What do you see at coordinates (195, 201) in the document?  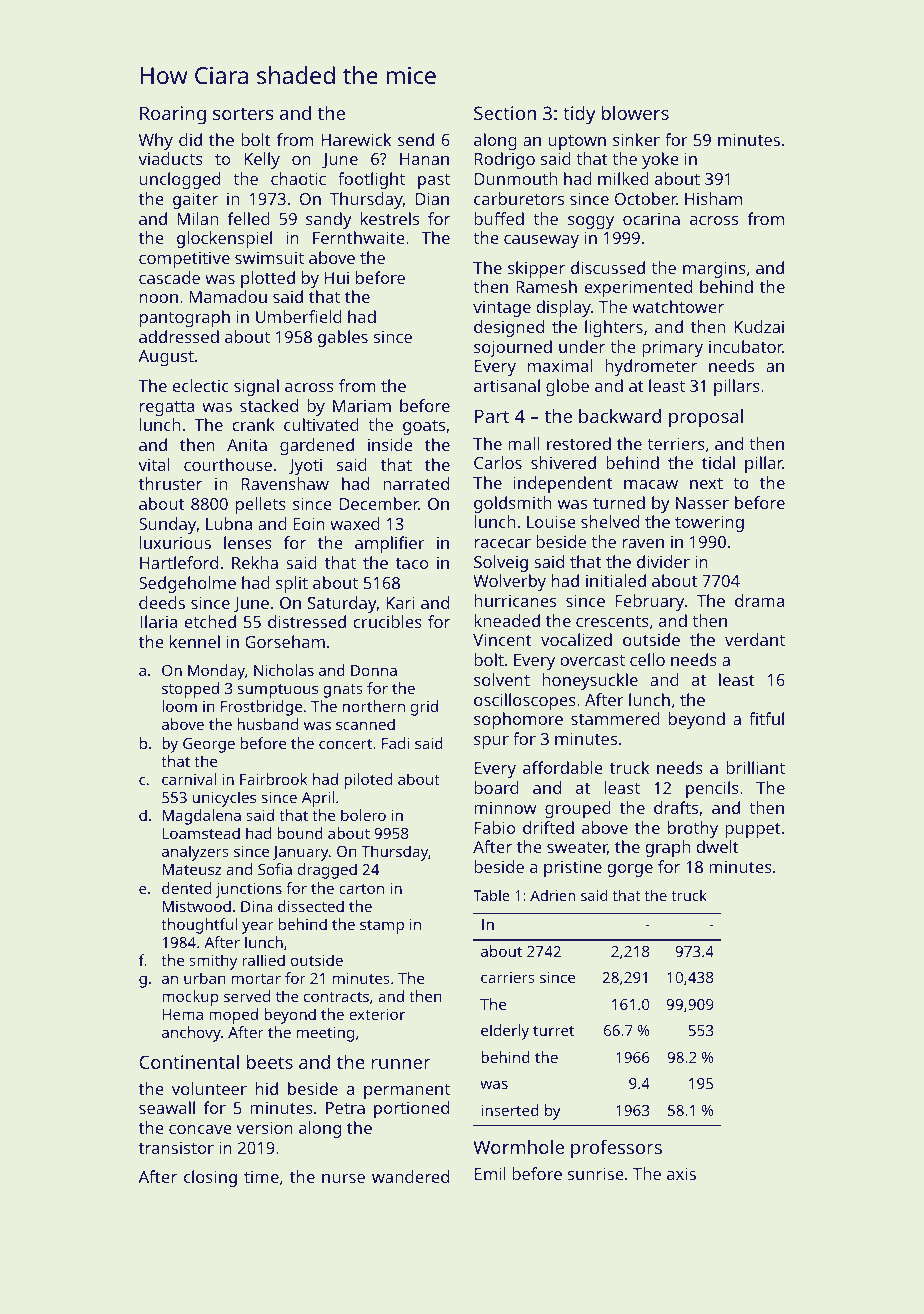 I see `gaiter` at bounding box center [195, 201].
